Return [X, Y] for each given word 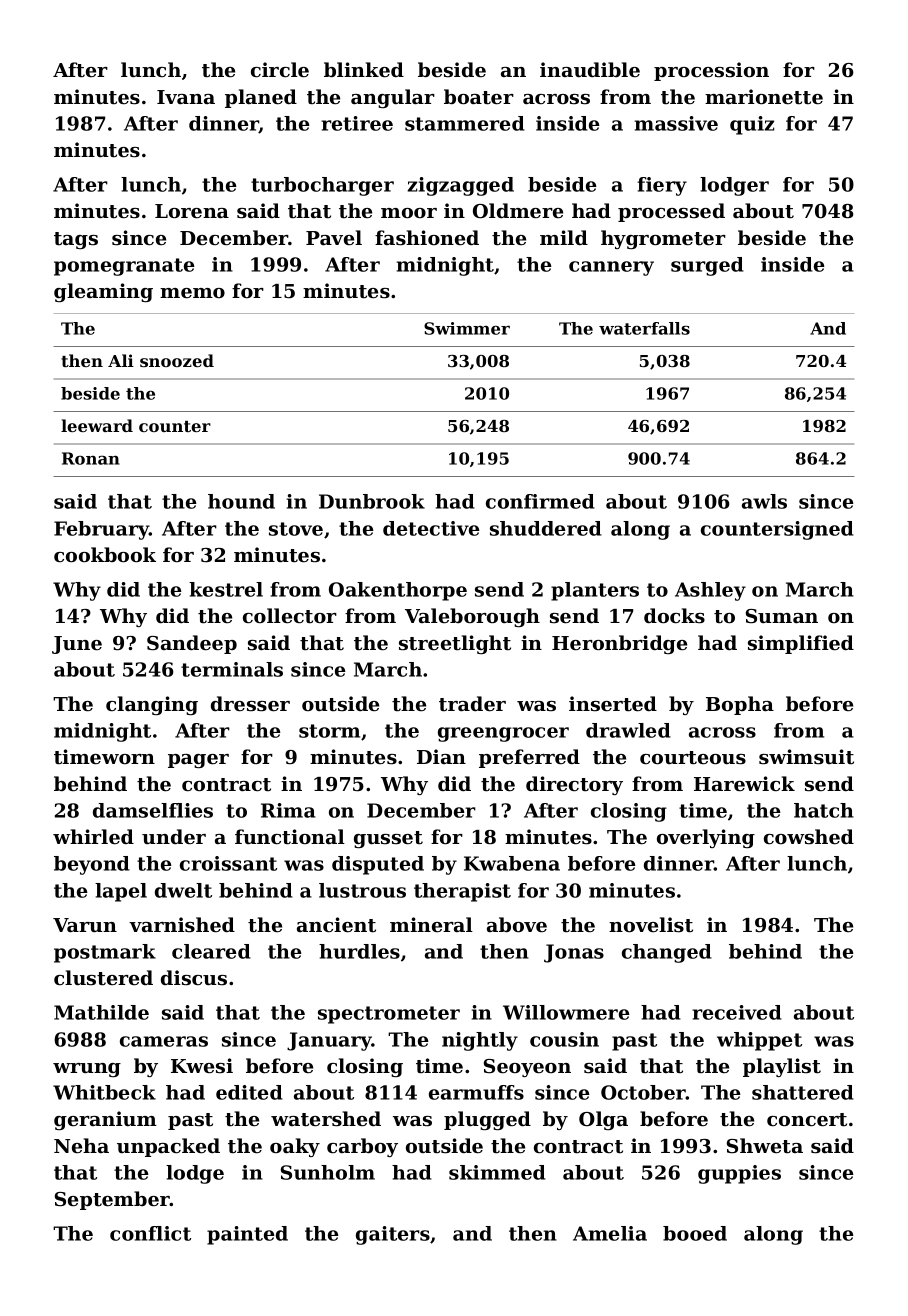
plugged [487, 1120]
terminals [232, 669]
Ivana [186, 97]
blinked [364, 70]
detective [431, 528]
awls [764, 501]
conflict [150, 1233]
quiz [752, 125]
